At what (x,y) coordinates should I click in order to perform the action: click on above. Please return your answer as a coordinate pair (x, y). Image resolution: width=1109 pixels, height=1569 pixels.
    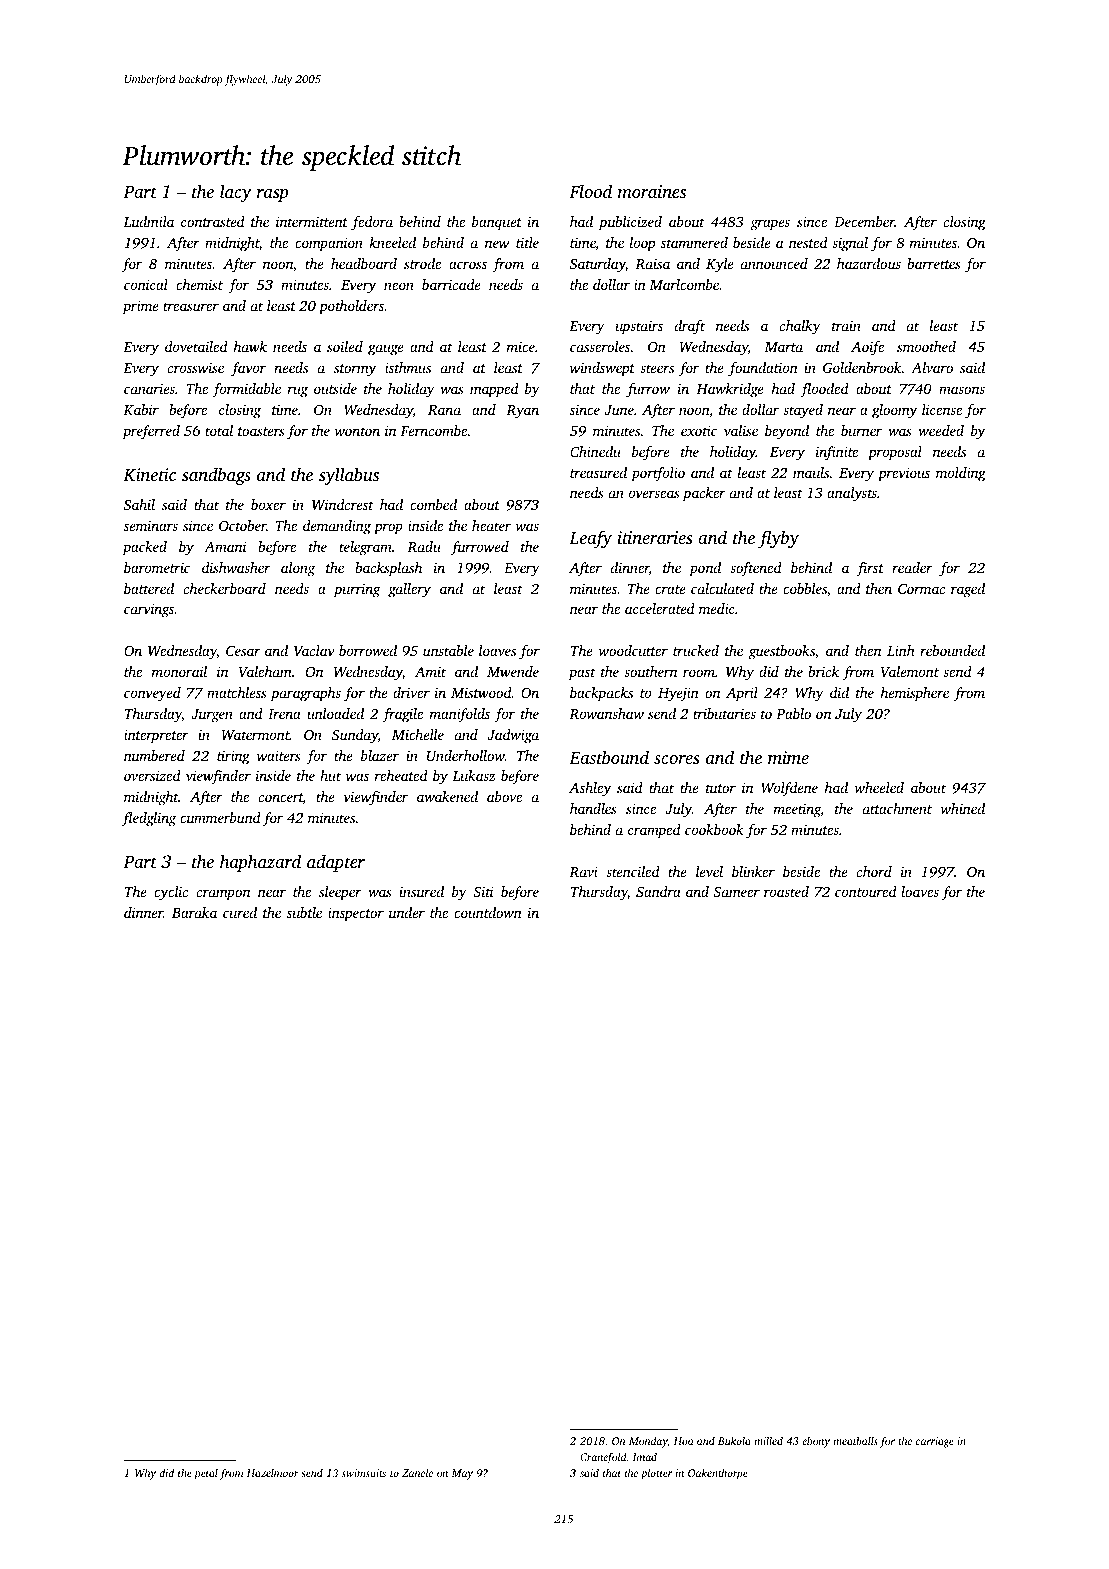
    Looking at the image, I should click on (504, 796).
